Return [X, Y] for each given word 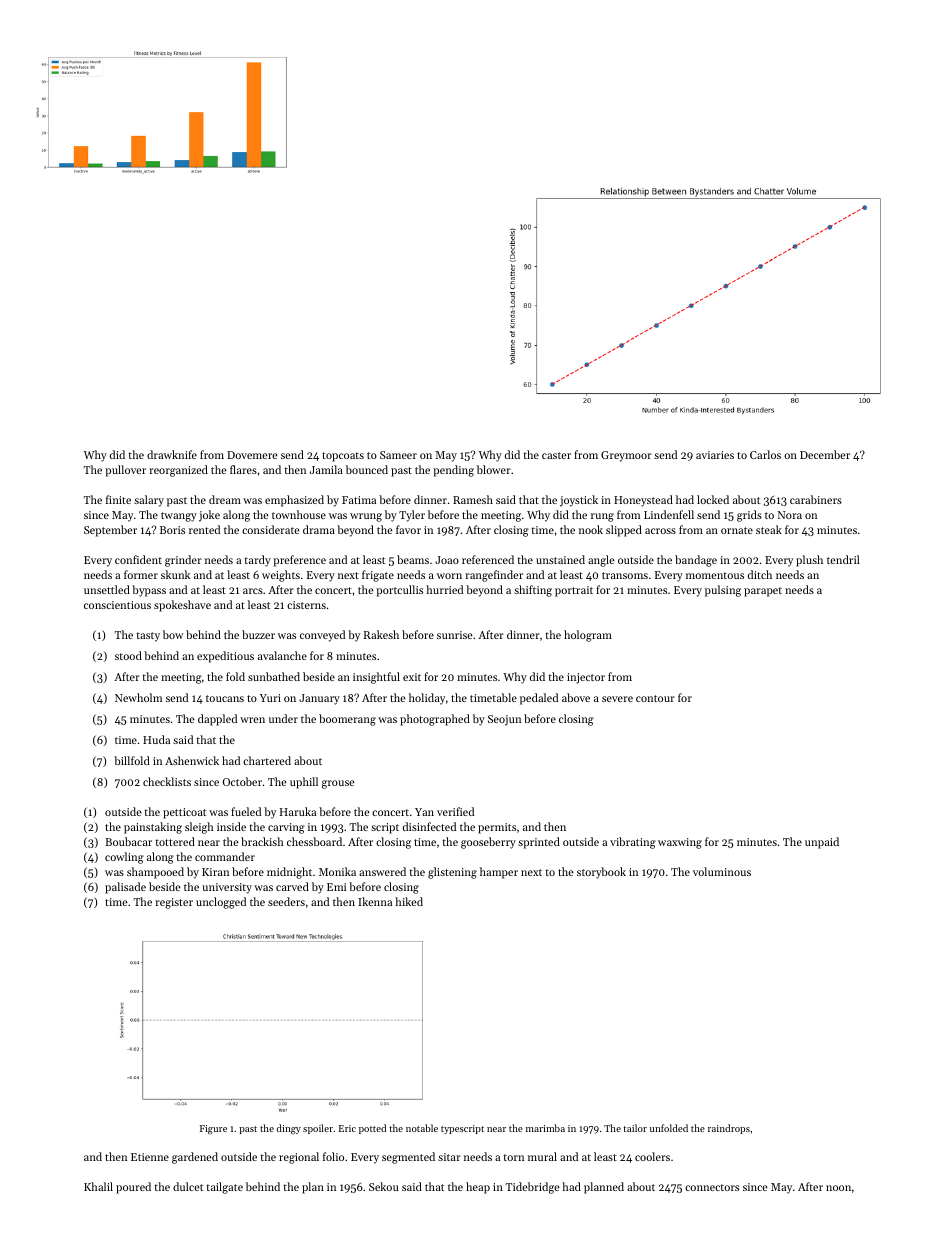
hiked [409, 901]
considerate [271, 529]
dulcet [188, 1186]
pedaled [539, 699]
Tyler [412, 516]
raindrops [729, 1129]
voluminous [722, 871]
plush [809, 561]
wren [252, 720]
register [174, 903]
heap [478, 1188]
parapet [763, 592]
